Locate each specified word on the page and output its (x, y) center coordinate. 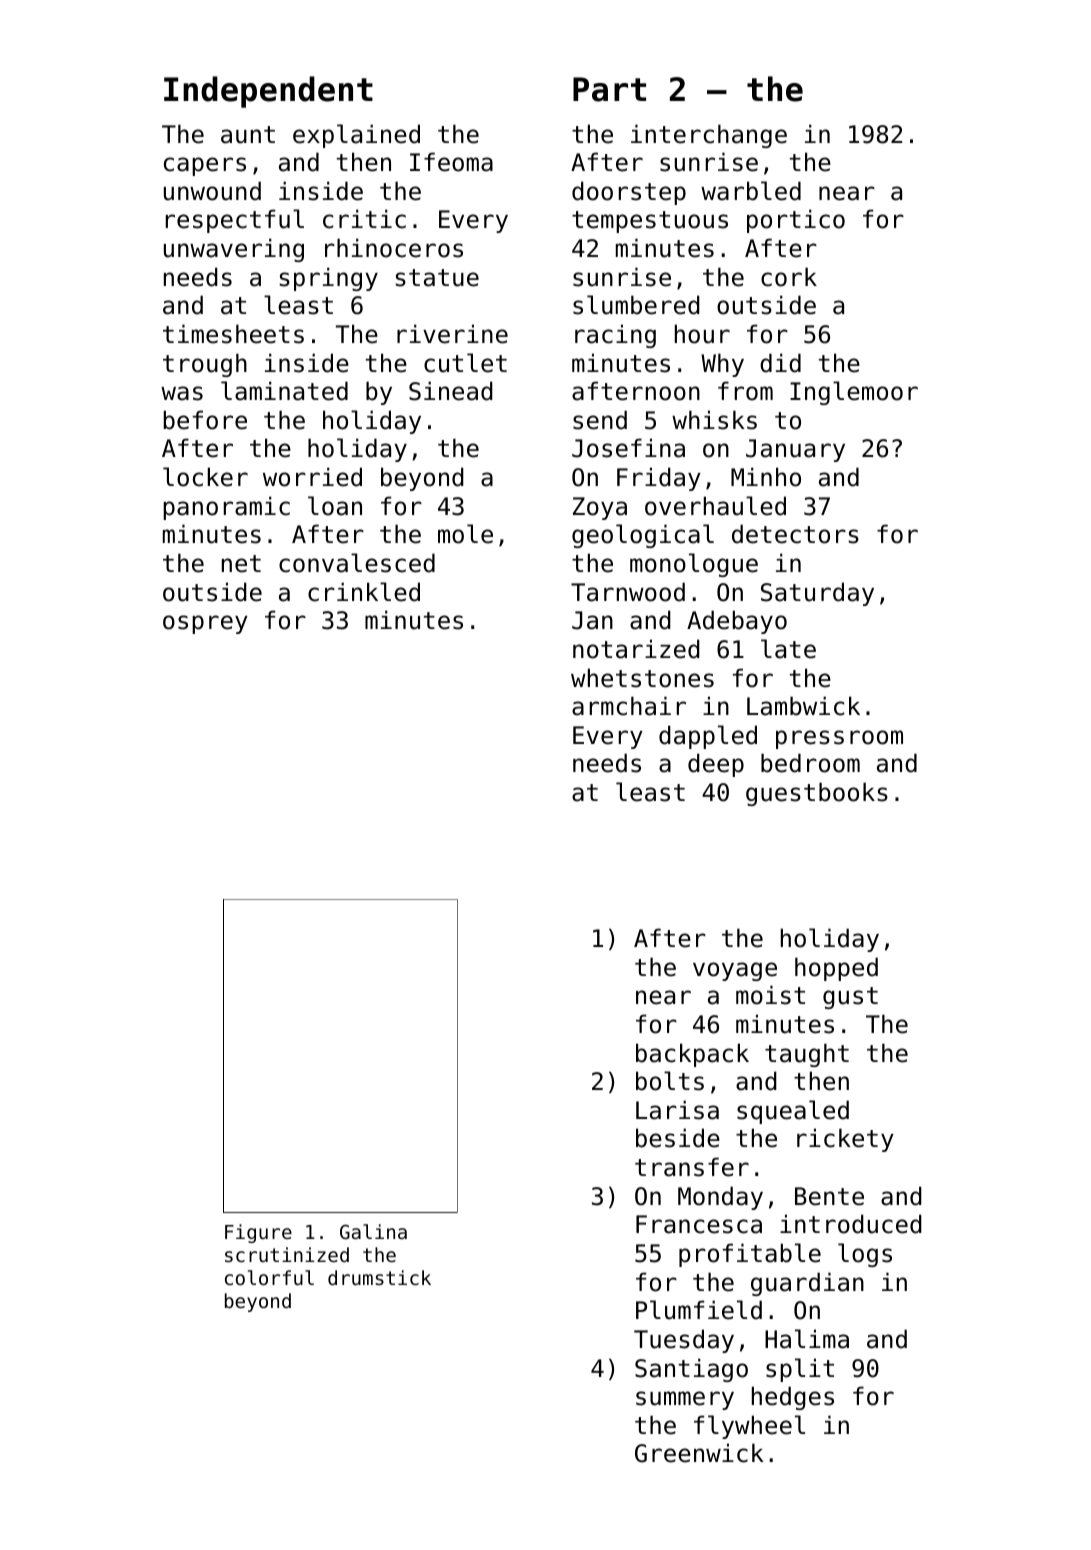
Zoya (600, 508)
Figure (258, 1233)
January (795, 450)
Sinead (451, 391)
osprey (205, 624)
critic (364, 219)
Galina (373, 1231)
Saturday (817, 594)
